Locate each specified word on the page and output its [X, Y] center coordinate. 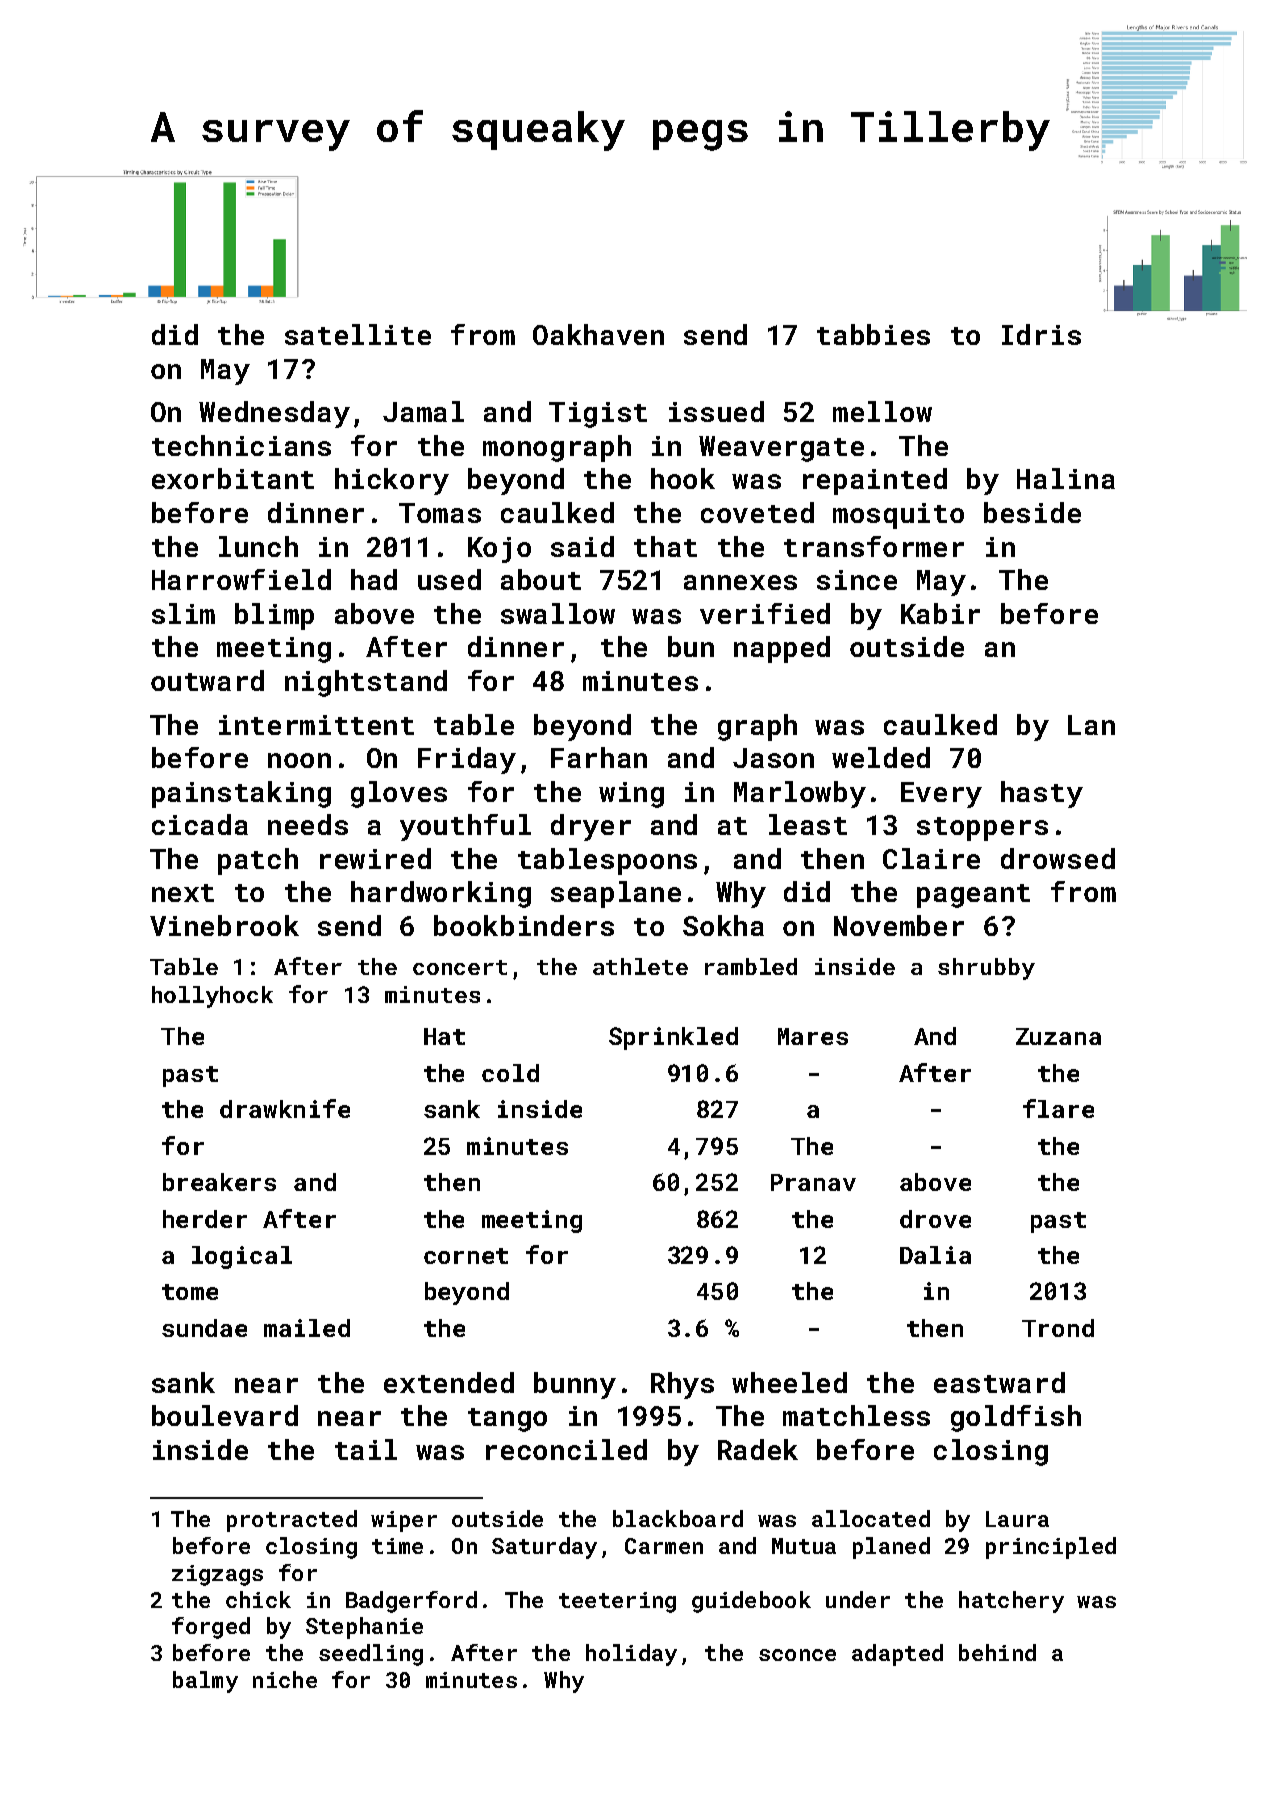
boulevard [225, 1415]
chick [258, 1599]
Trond [1058, 1328]
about [541, 579]
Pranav [813, 1182]
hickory [392, 481]
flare [1058, 1108]
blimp [274, 616]
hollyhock [212, 997]
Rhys [682, 1385]
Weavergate [781, 449]
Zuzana [1058, 1036]
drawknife [285, 1108]
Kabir [940, 613]
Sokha [723, 925]
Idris [1041, 334]
